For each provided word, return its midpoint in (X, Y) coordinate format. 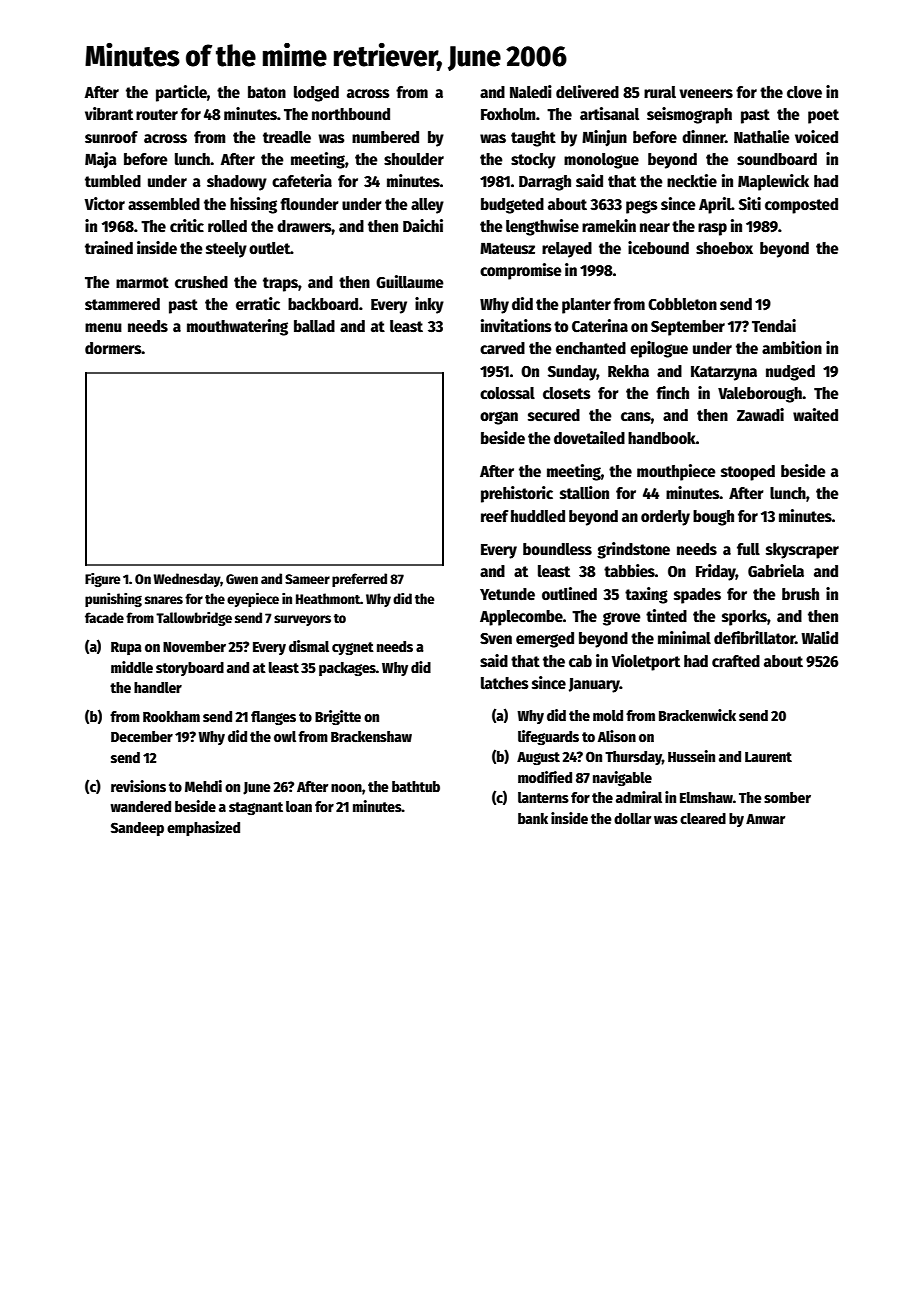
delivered (587, 91)
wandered (140, 806)
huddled (538, 516)
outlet (269, 248)
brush (800, 594)
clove (804, 92)
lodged (316, 94)
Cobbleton (682, 304)
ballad (314, 326)
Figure (102, 580)
